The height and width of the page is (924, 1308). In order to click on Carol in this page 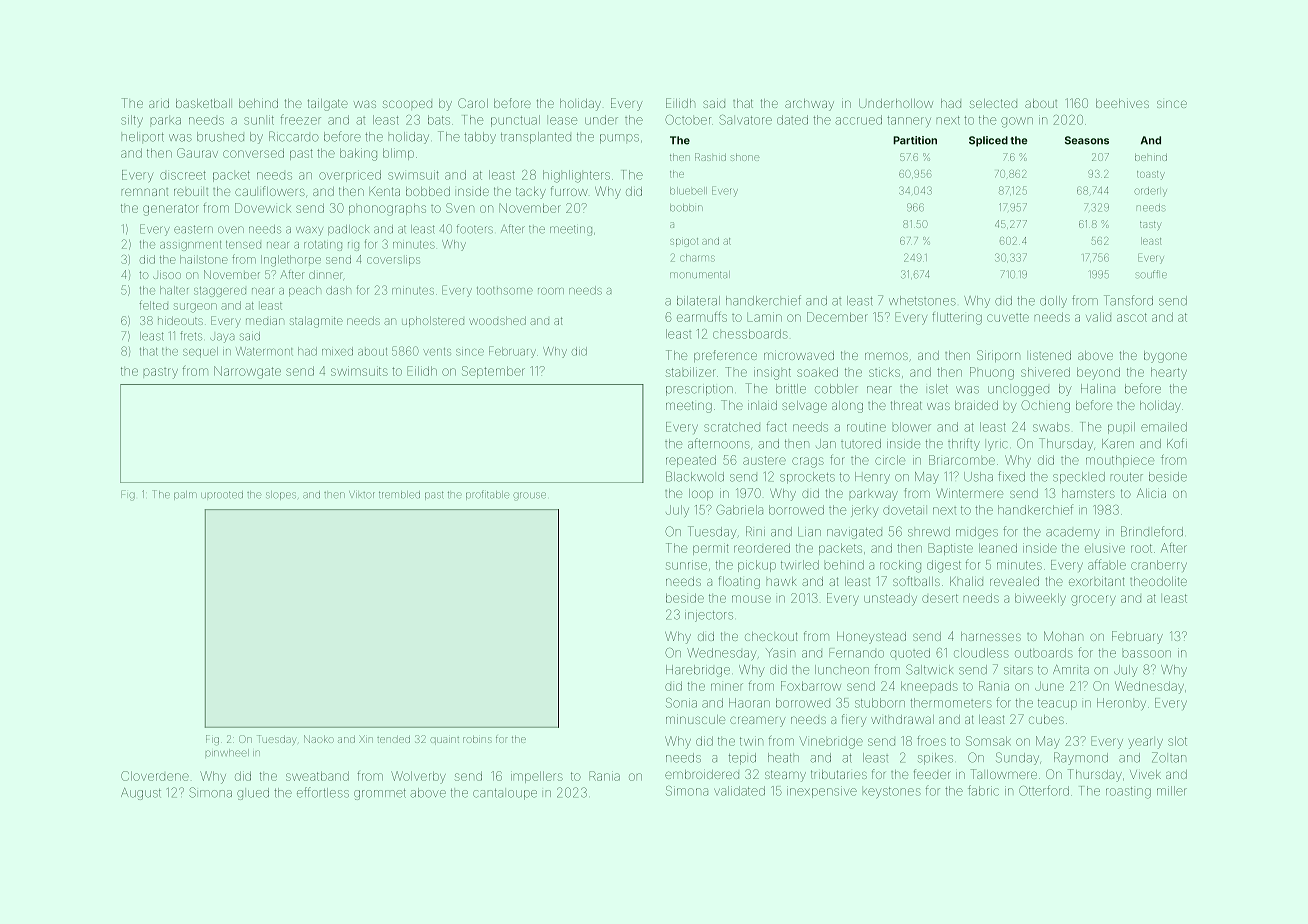, I will do `click(473, 103)`.
